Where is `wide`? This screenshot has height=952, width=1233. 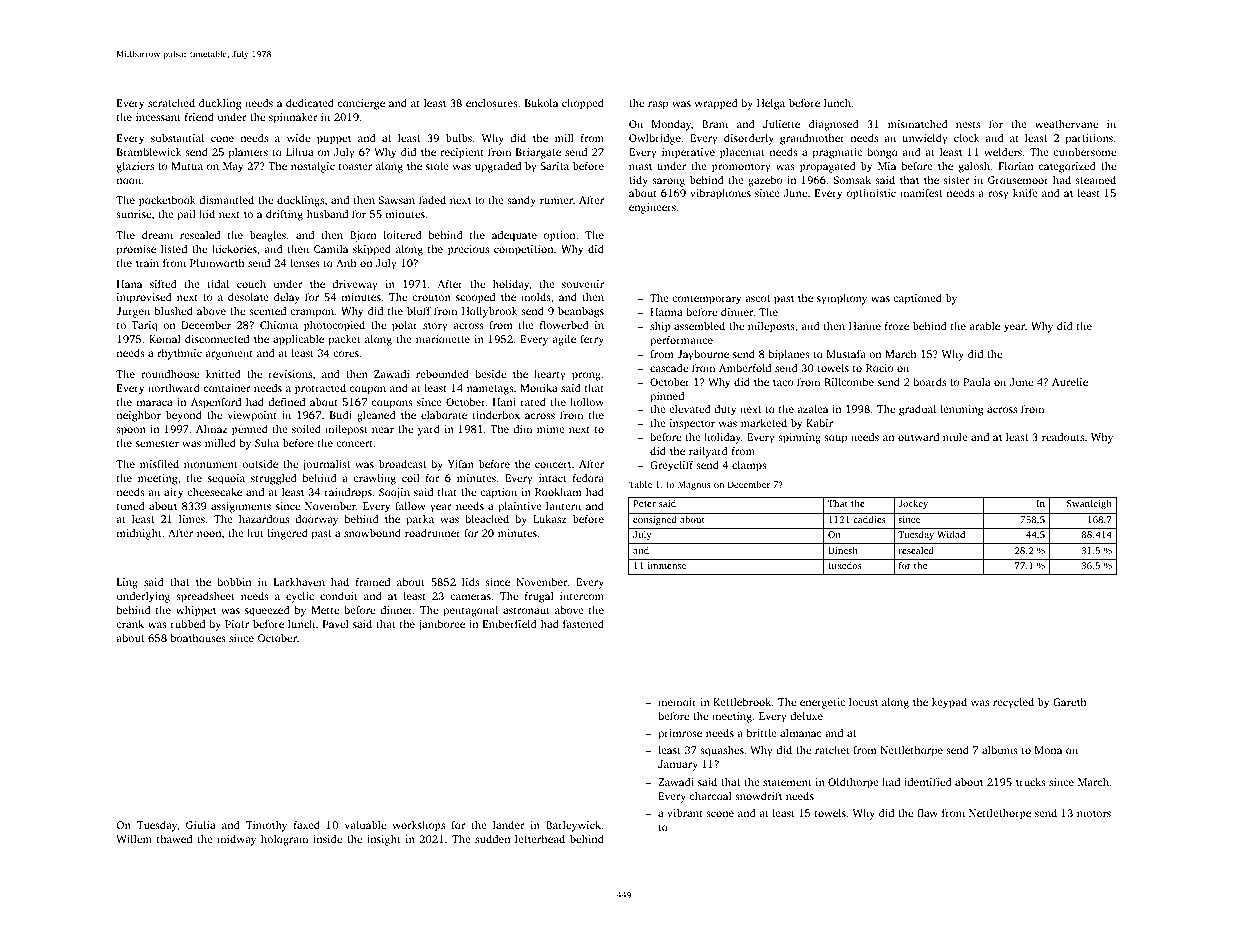 wide is located at coordinates (298, 138).
